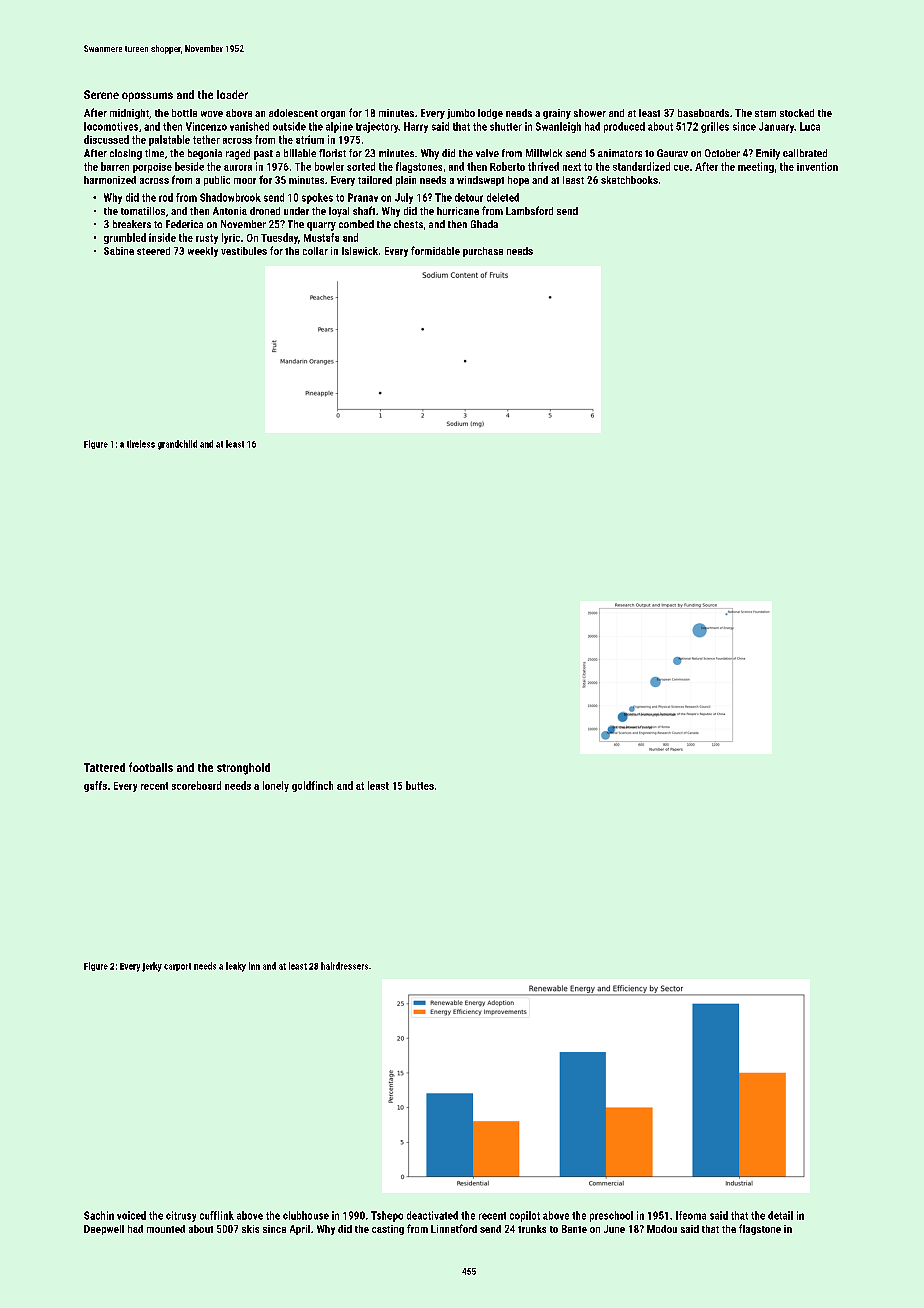 This document has height=1308, width=924. Describe the element at coordinates (360, 251) in the document. I see `Islewick` at that location.
